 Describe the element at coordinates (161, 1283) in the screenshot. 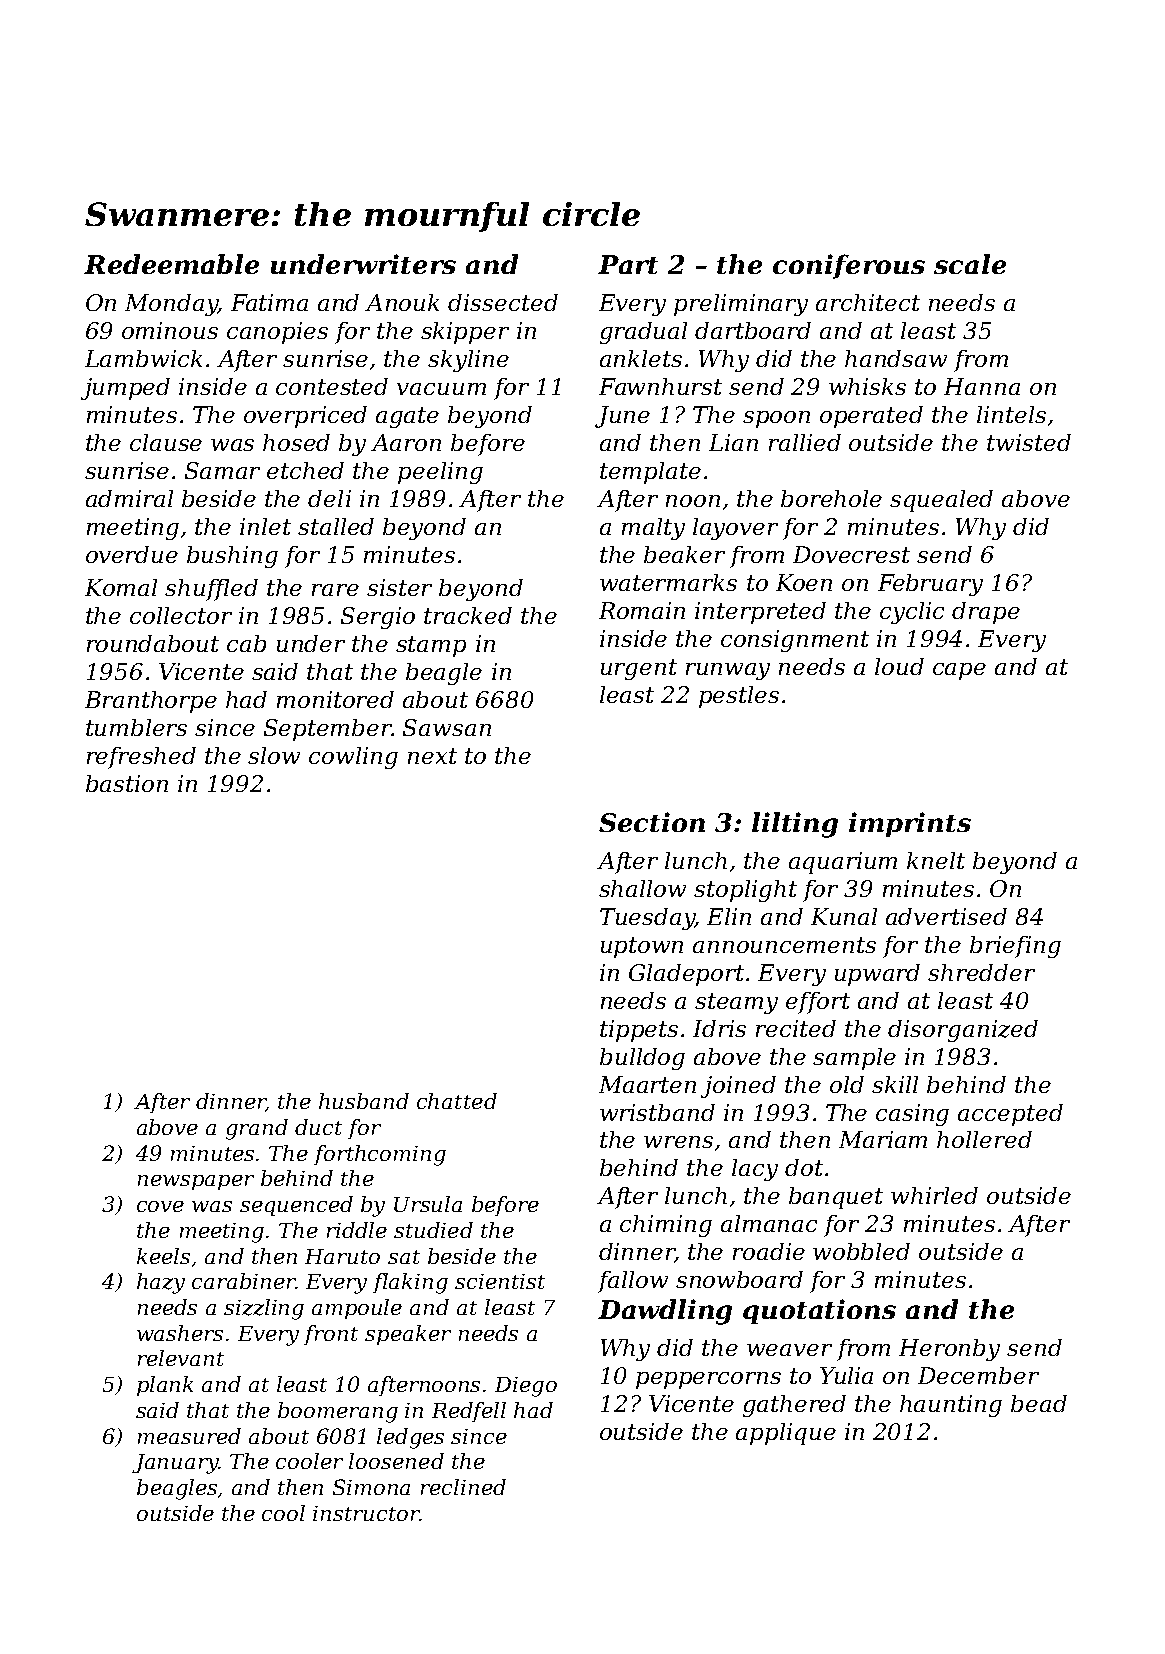

I see `hazy` at that location.
